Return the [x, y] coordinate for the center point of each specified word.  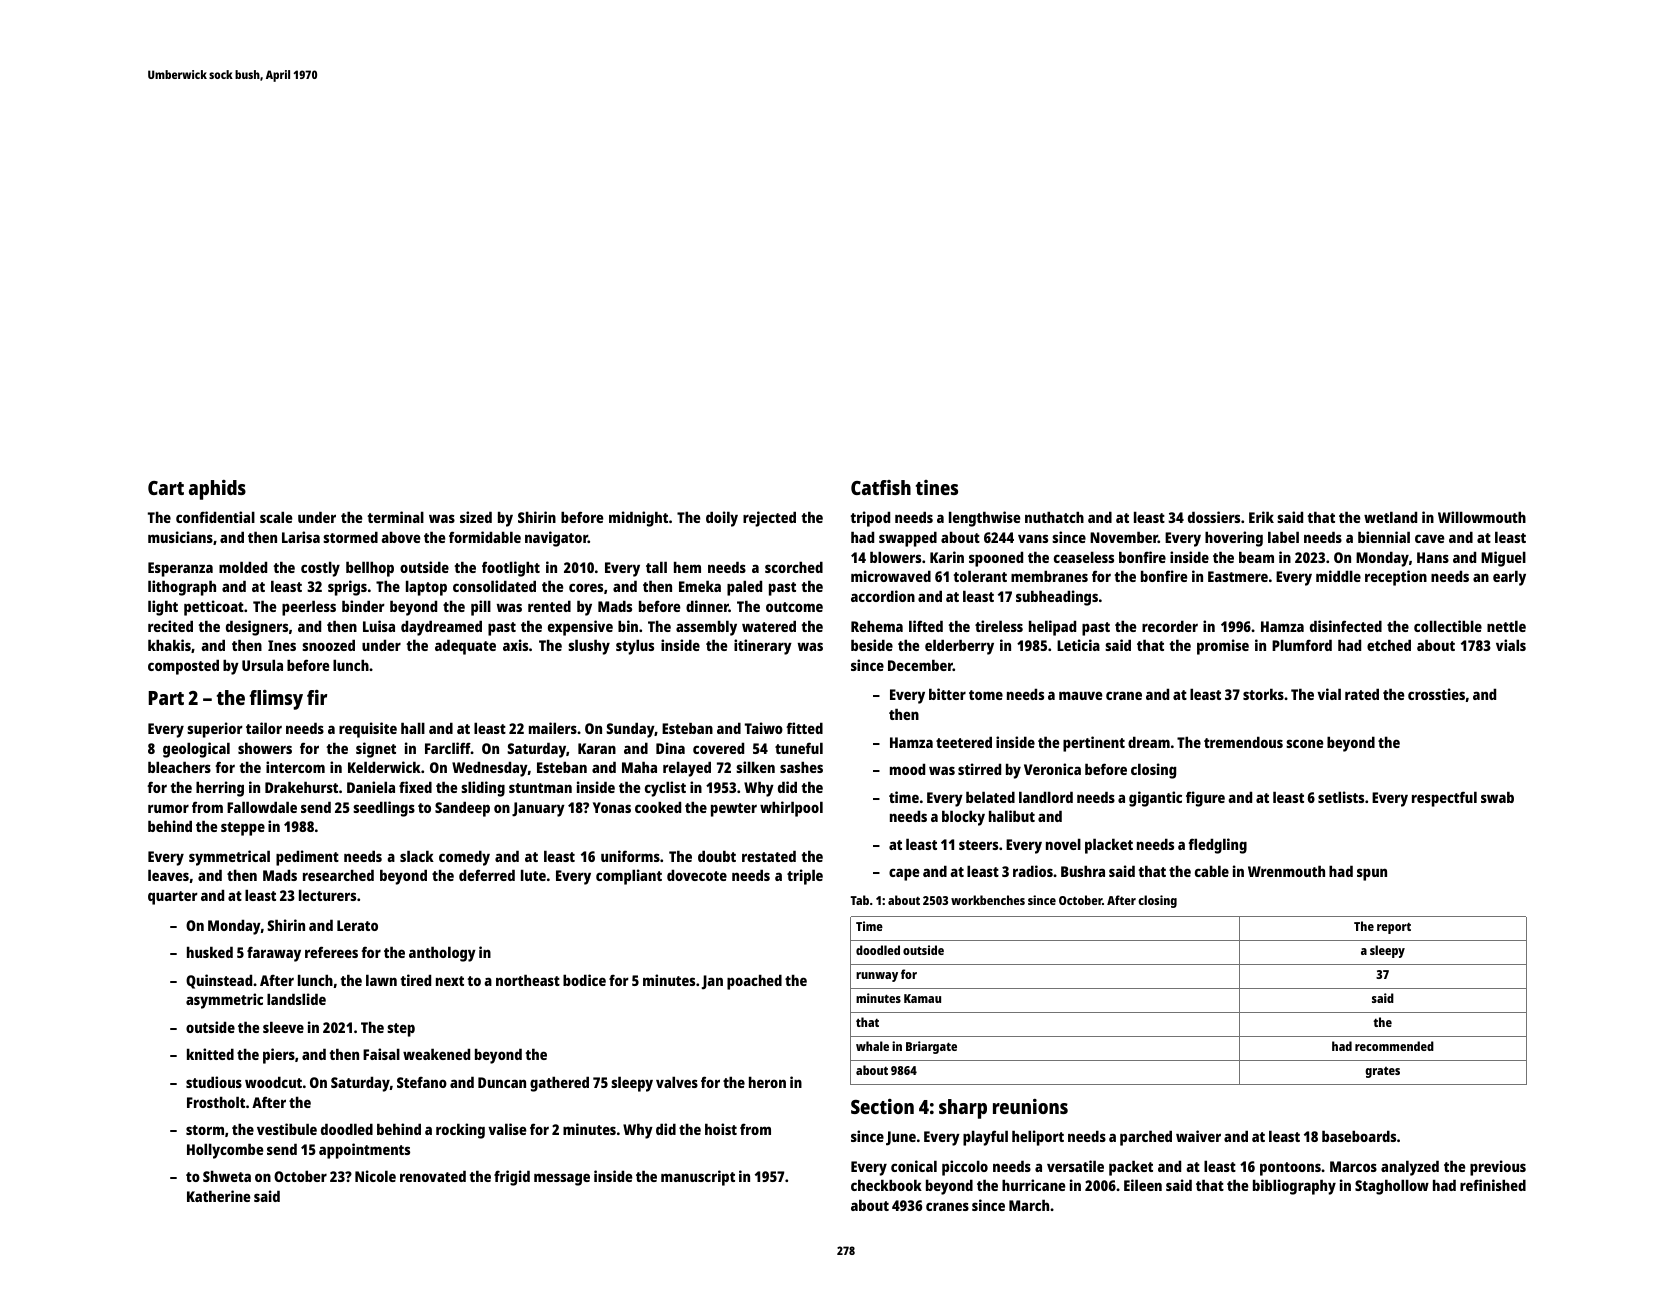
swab [1497, 797]
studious [214, 1082]
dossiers [1214, 517]
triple [805, 877]
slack [417, 856]
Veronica [1052, 769]
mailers [553, 728]
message [562, 1179]
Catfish [881, 487]
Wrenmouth [1286, 871]
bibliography [1294, 1187]
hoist [721, 1129]
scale [276, 517]
